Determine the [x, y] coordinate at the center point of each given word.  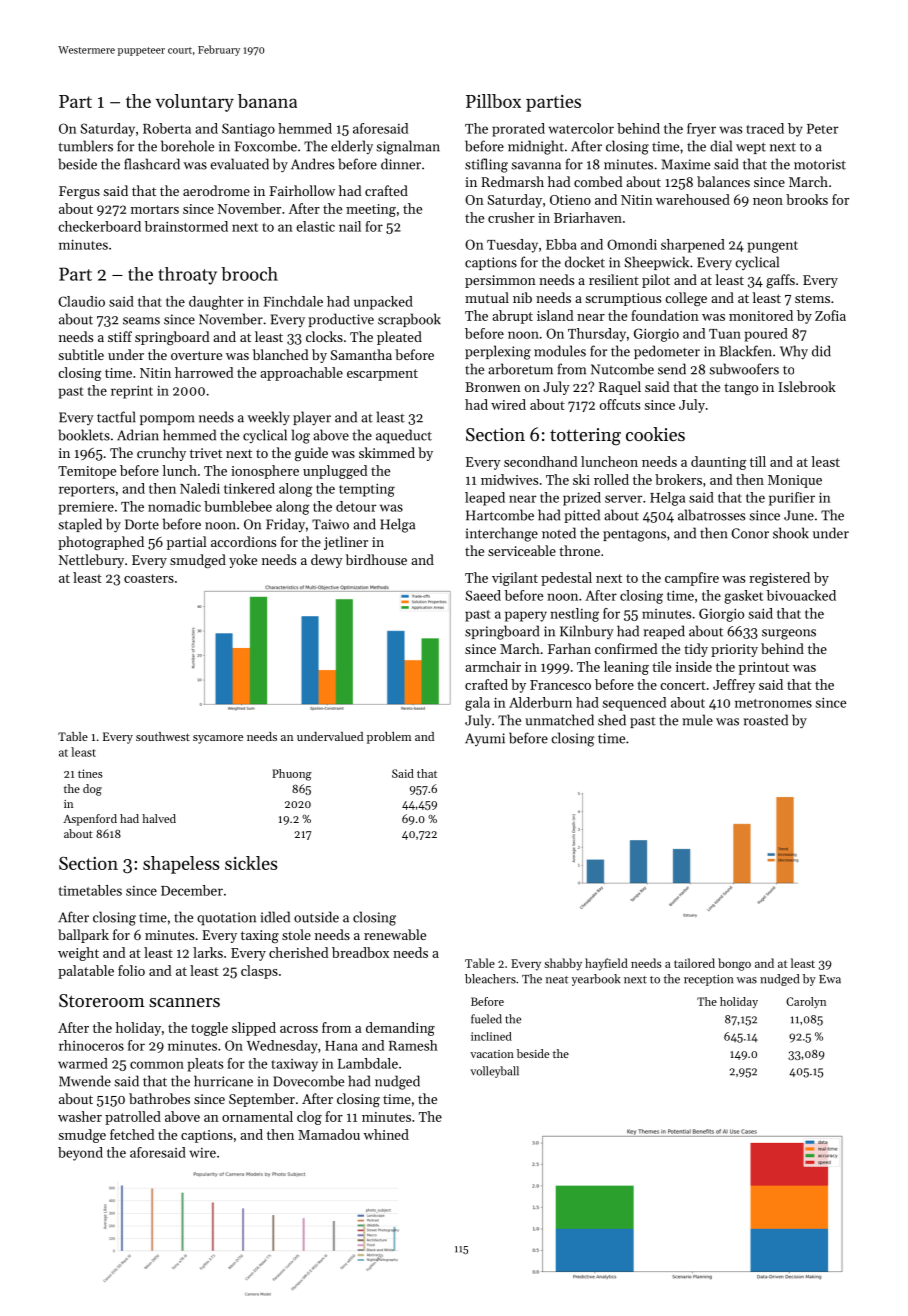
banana [267, 101]
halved [159, 818]
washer [80, 1116]
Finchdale [293, 301]
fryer [701, 130]
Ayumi [485, 739]
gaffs [780, 281]
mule [697, 720]
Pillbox [493, 101]
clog [309, 1118]
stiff [120, 336]
